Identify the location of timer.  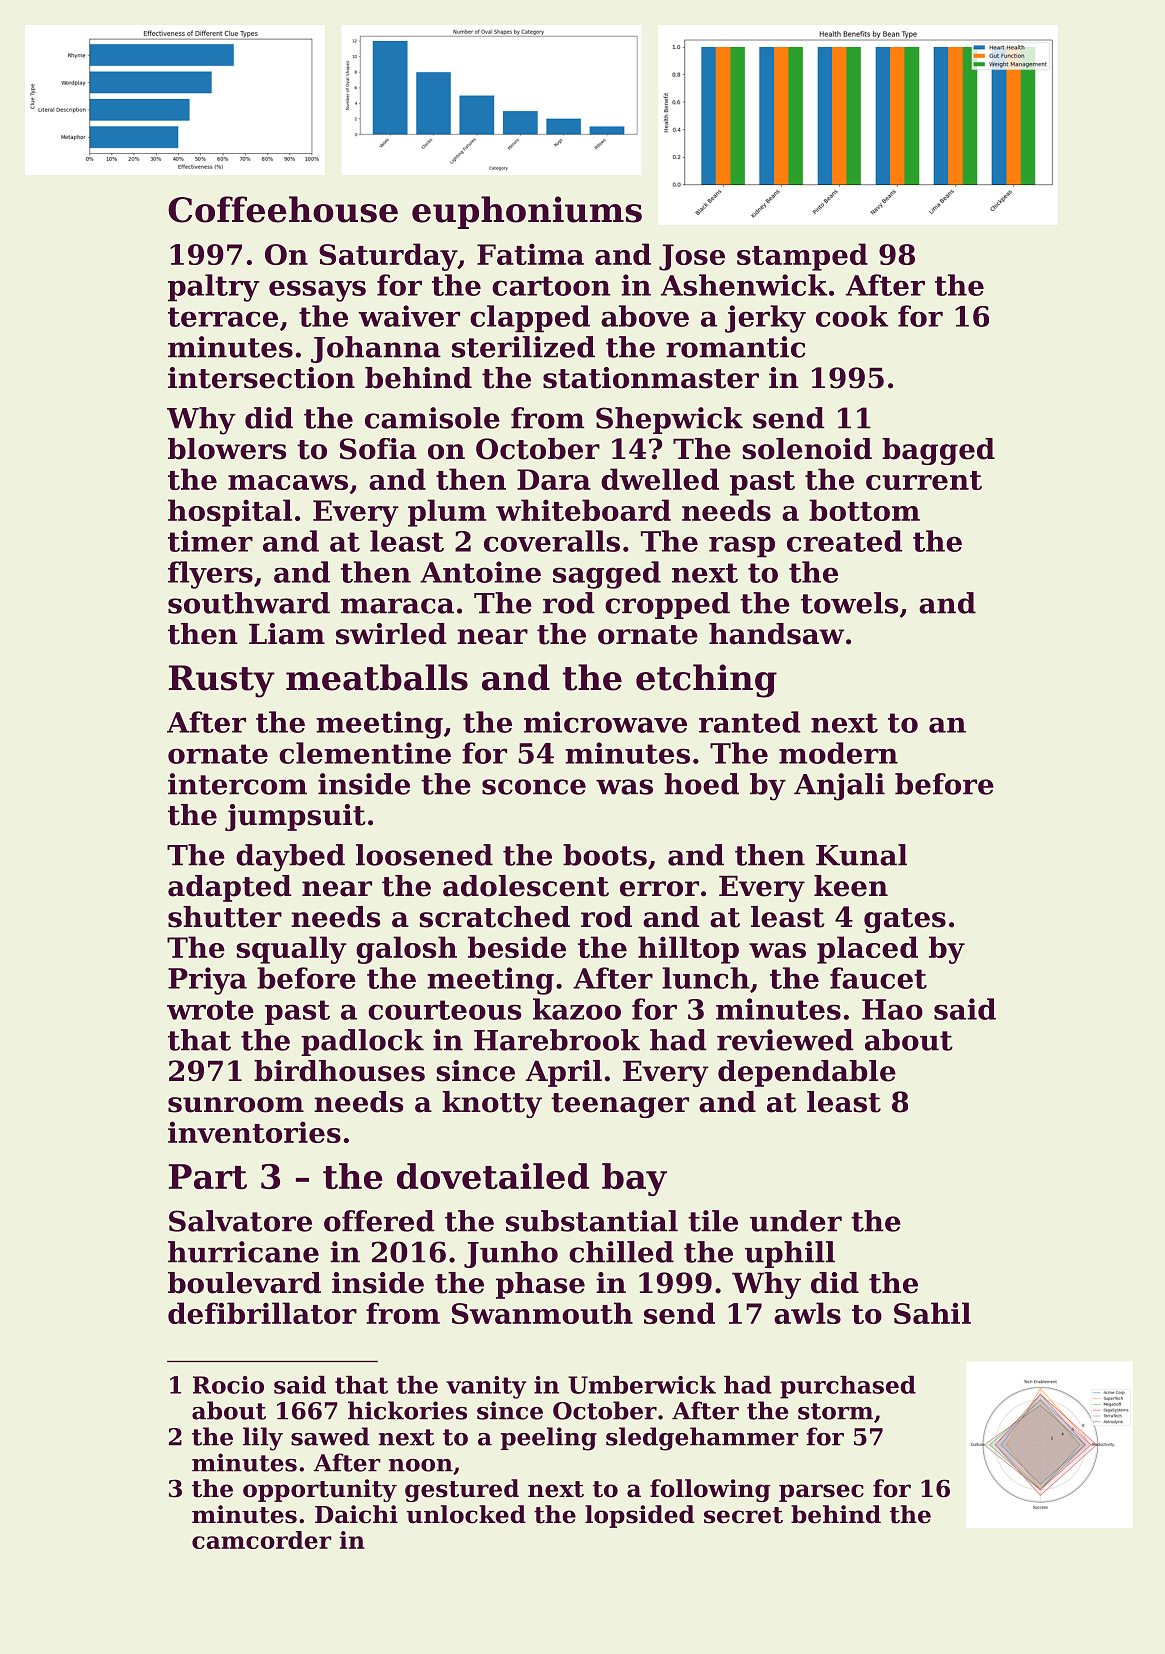
(210, 541).
